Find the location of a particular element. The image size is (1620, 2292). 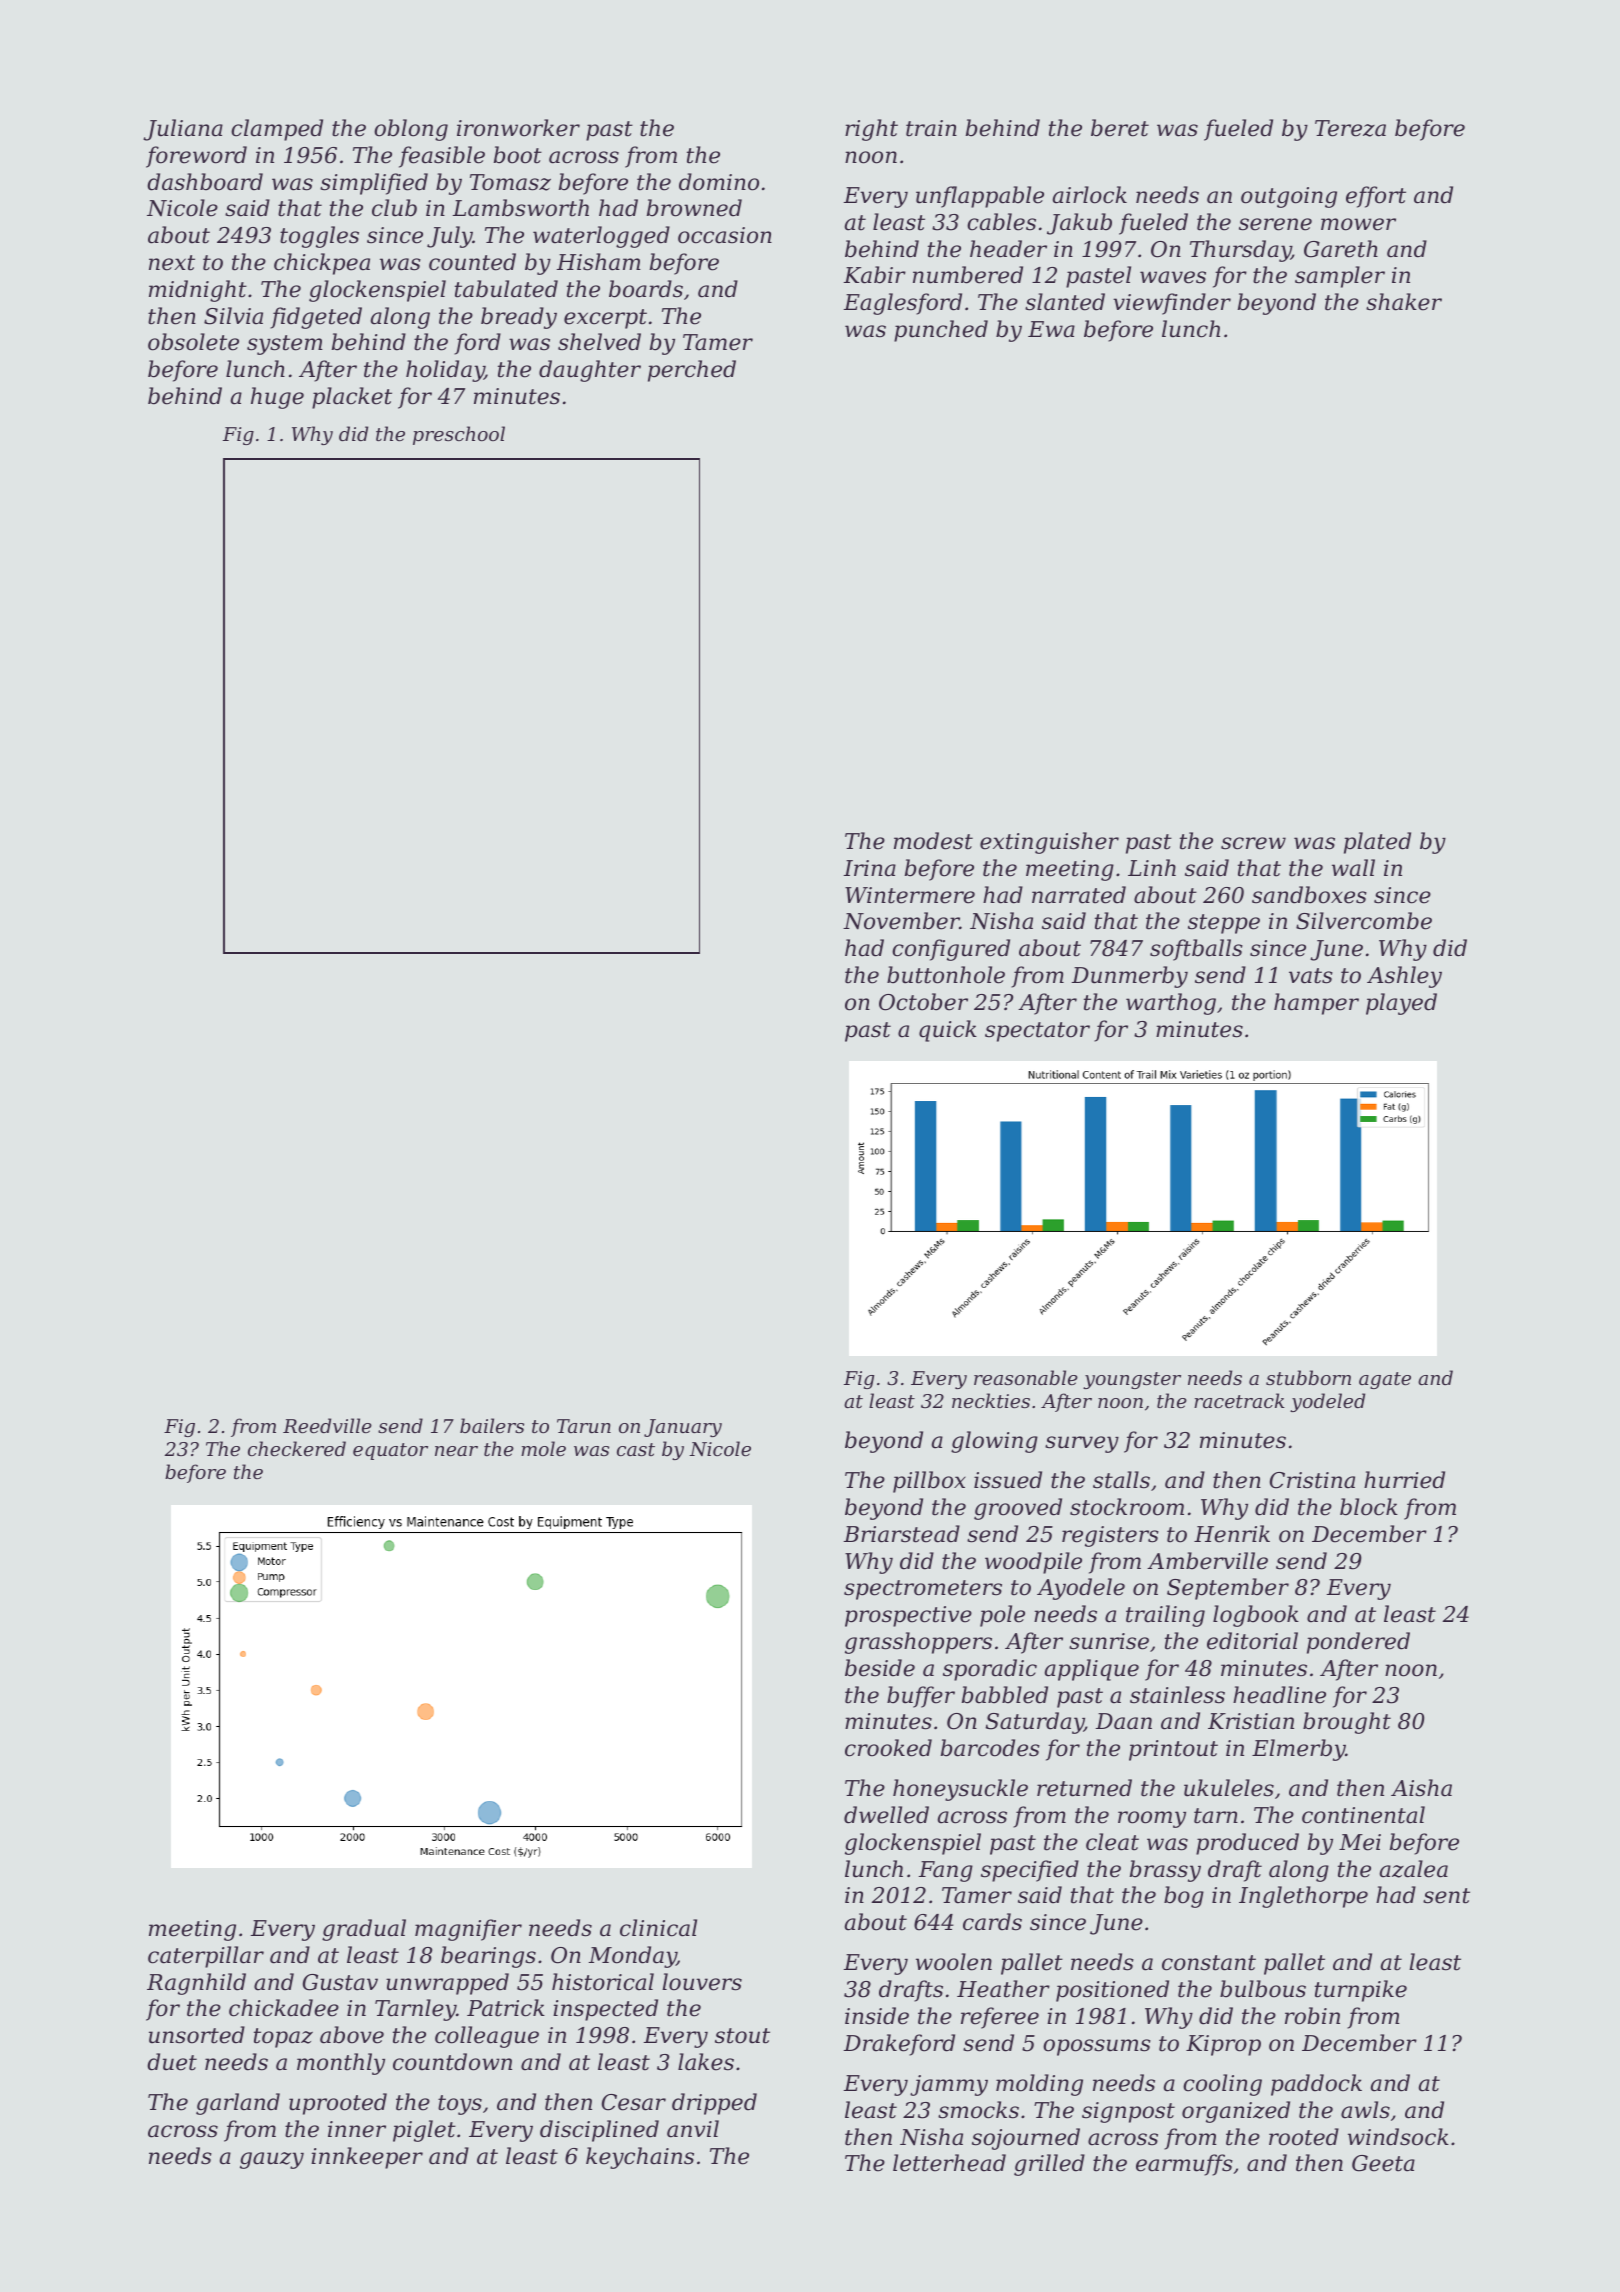

preschool is located at coordinates (459, 435).
